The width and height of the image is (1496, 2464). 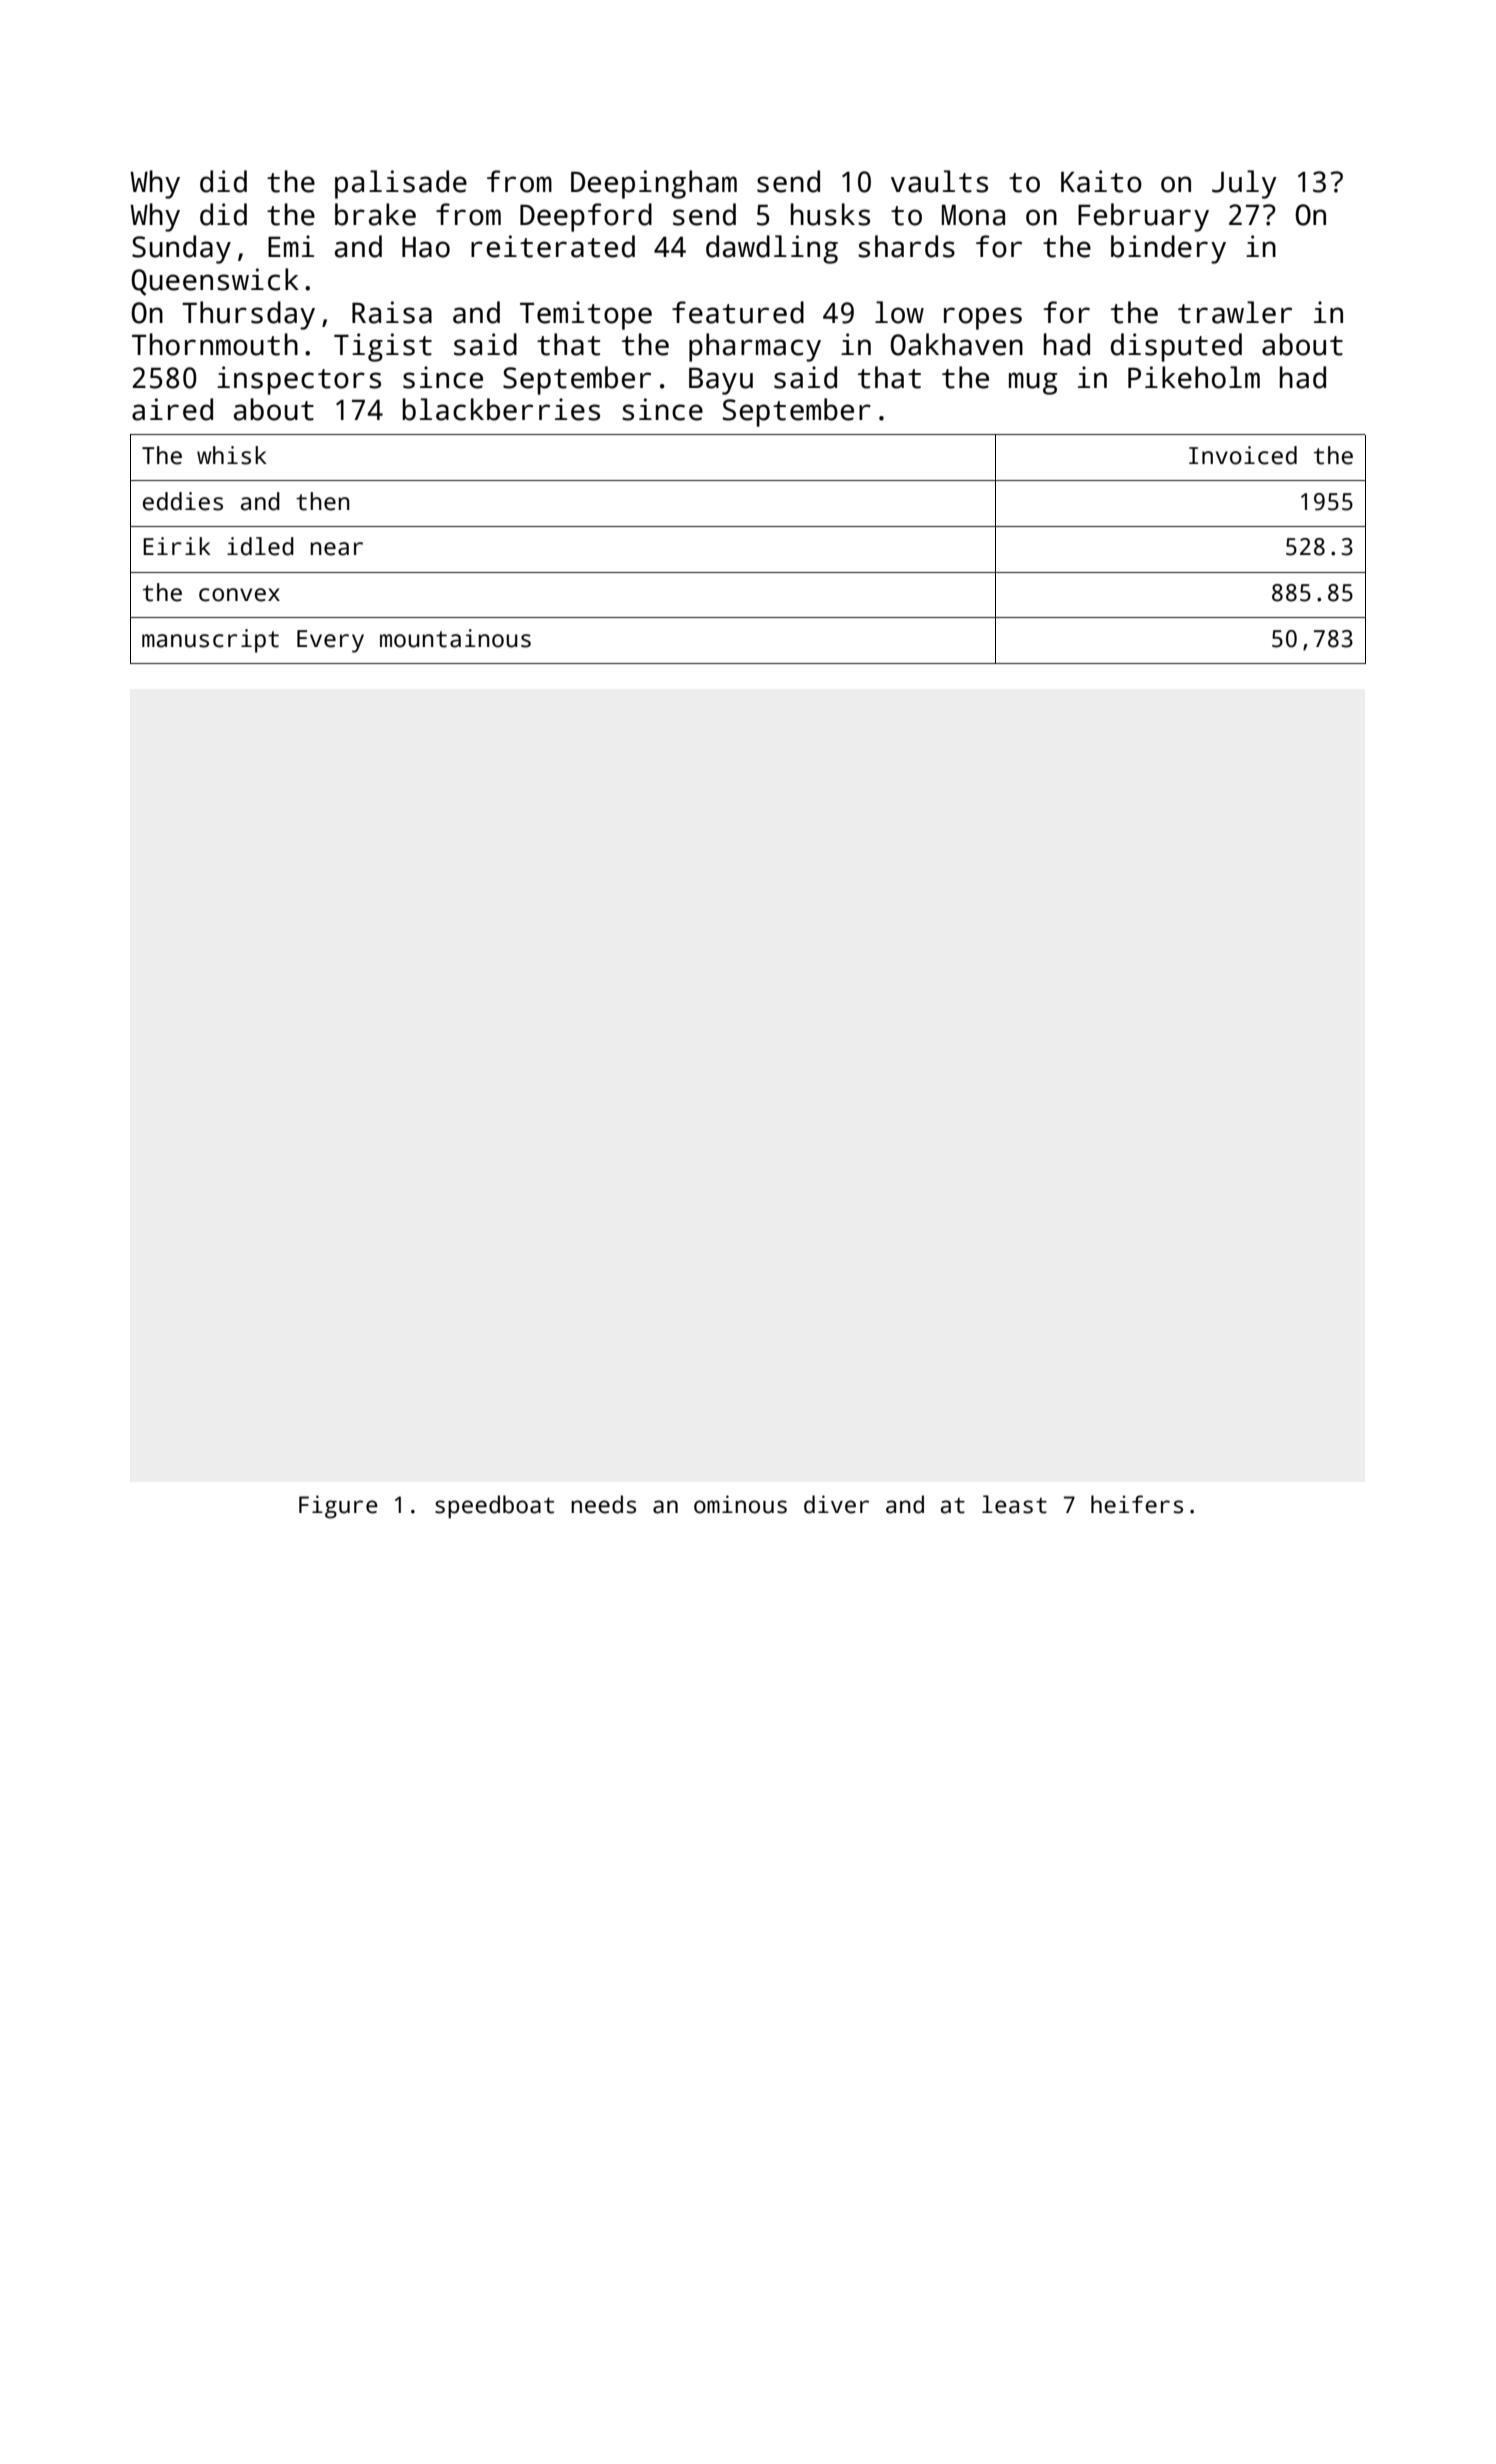 I want to click on Figure, so click(x=338, y=1507).
